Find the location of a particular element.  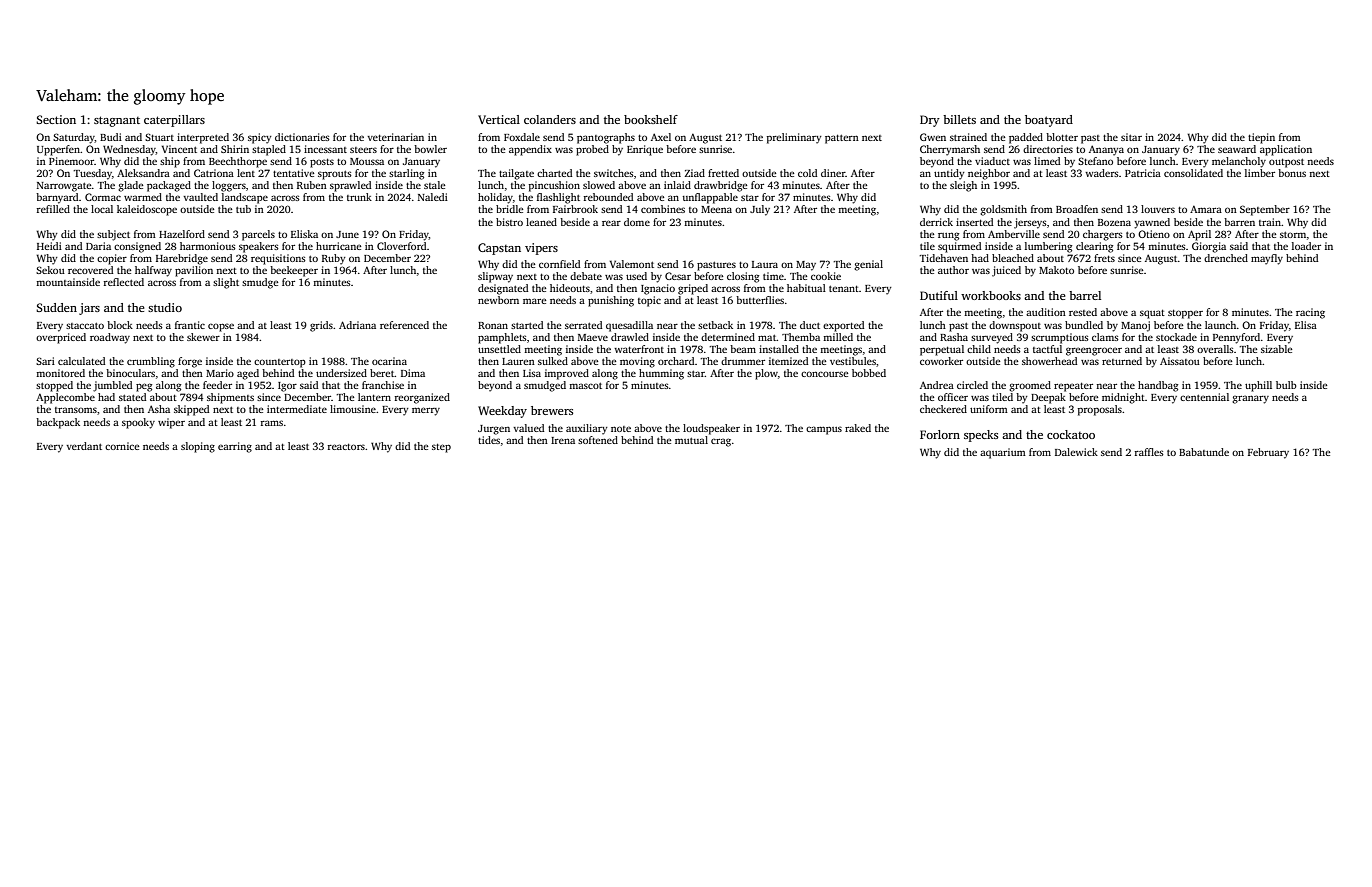

child is located at coordinates (979, 349).
